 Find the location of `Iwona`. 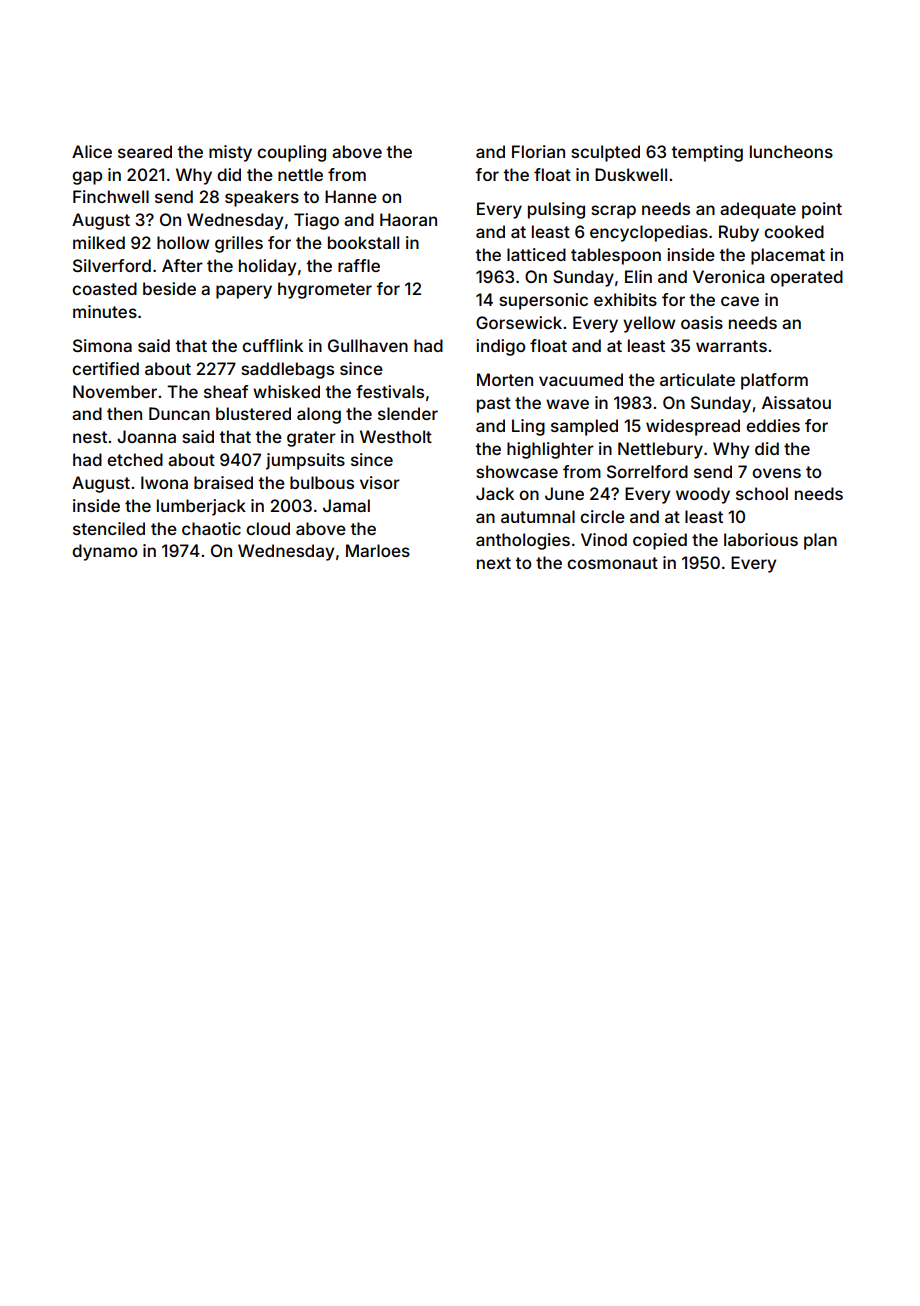

Iwona is located at coordinates (164, 482).
